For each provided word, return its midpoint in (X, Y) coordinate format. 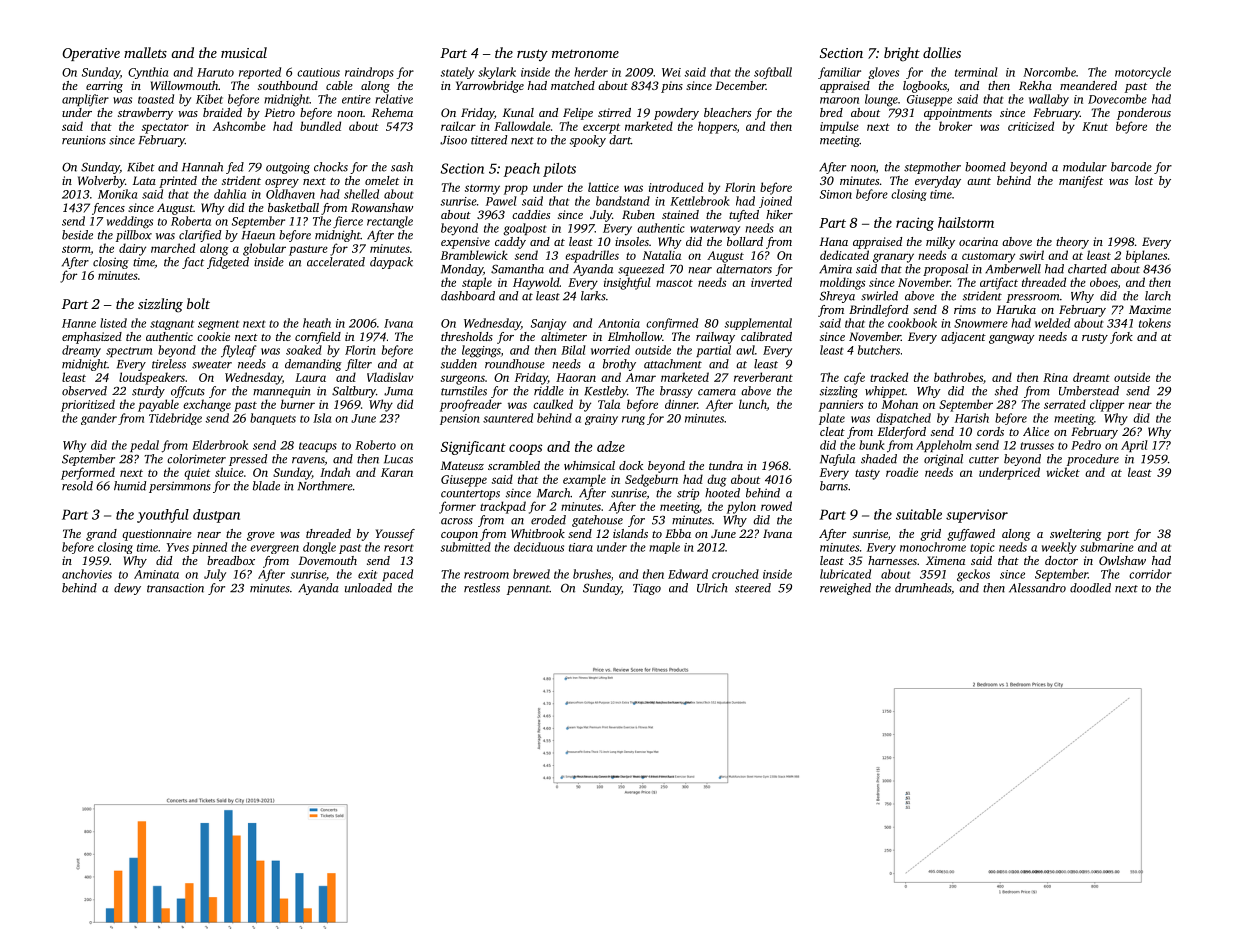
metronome (585, 53)
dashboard (468, 296)
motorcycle (1143, 73)
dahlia (230, 194)
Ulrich (712, 588)
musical (244, 52)
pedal (144, 446)
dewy (127, 589)
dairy (132, 249)
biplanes (1146, 256)
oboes (1104, 282)
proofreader (471, 405)
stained (680, 214)
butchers (879, 350)
